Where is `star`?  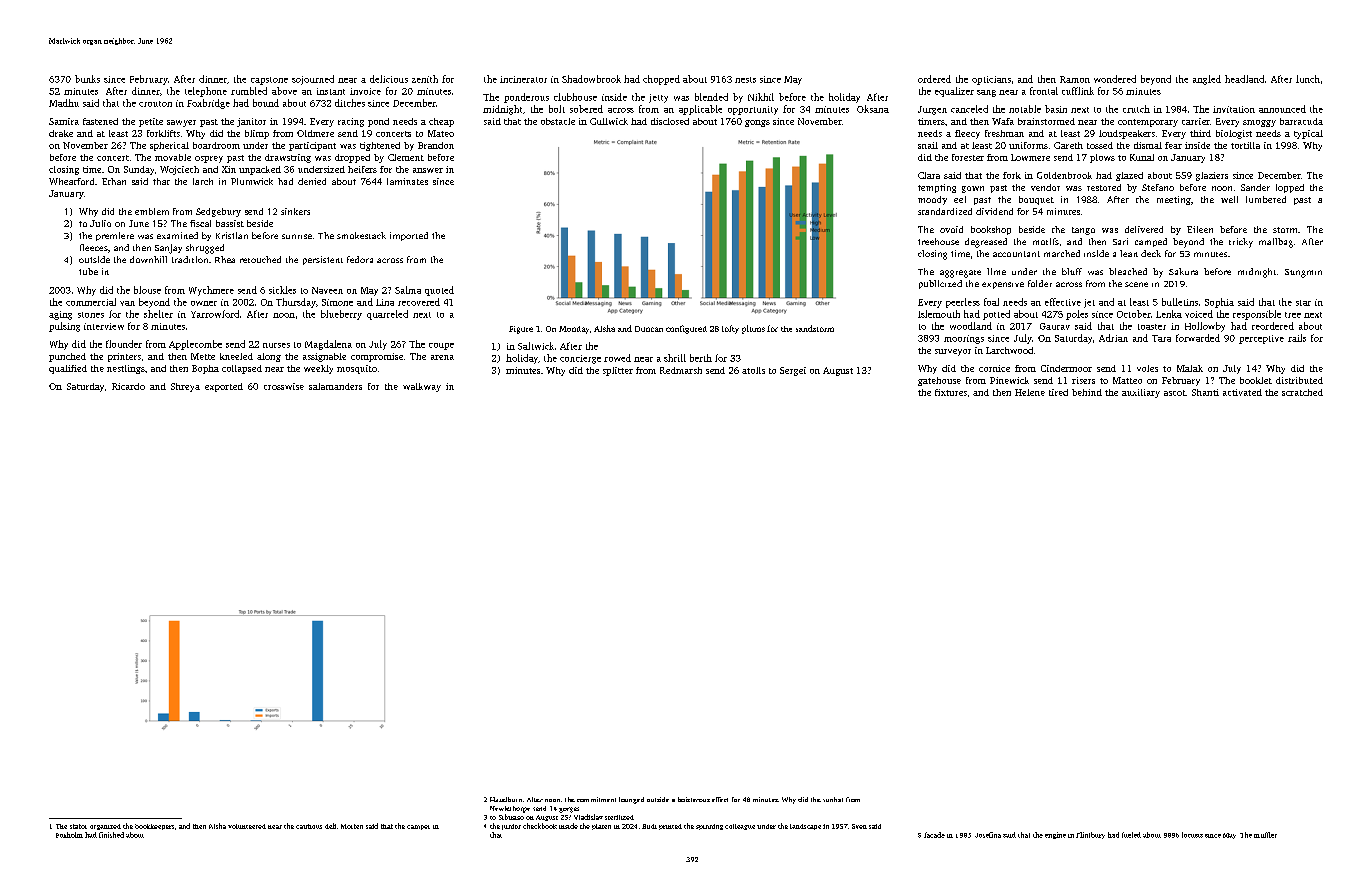
star is located at coordinates (1303, 303).
